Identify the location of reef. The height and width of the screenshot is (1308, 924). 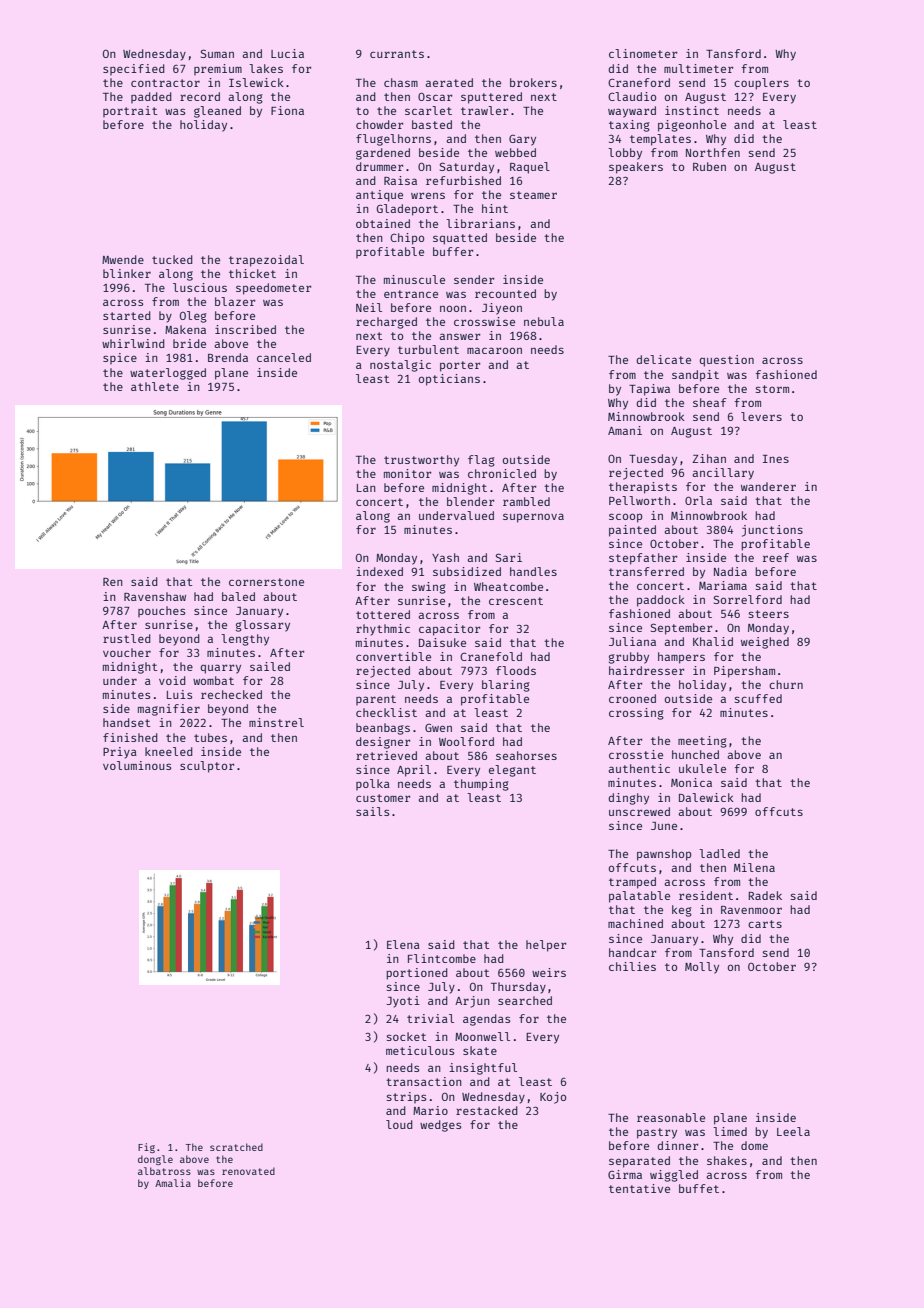
(776, 557).
